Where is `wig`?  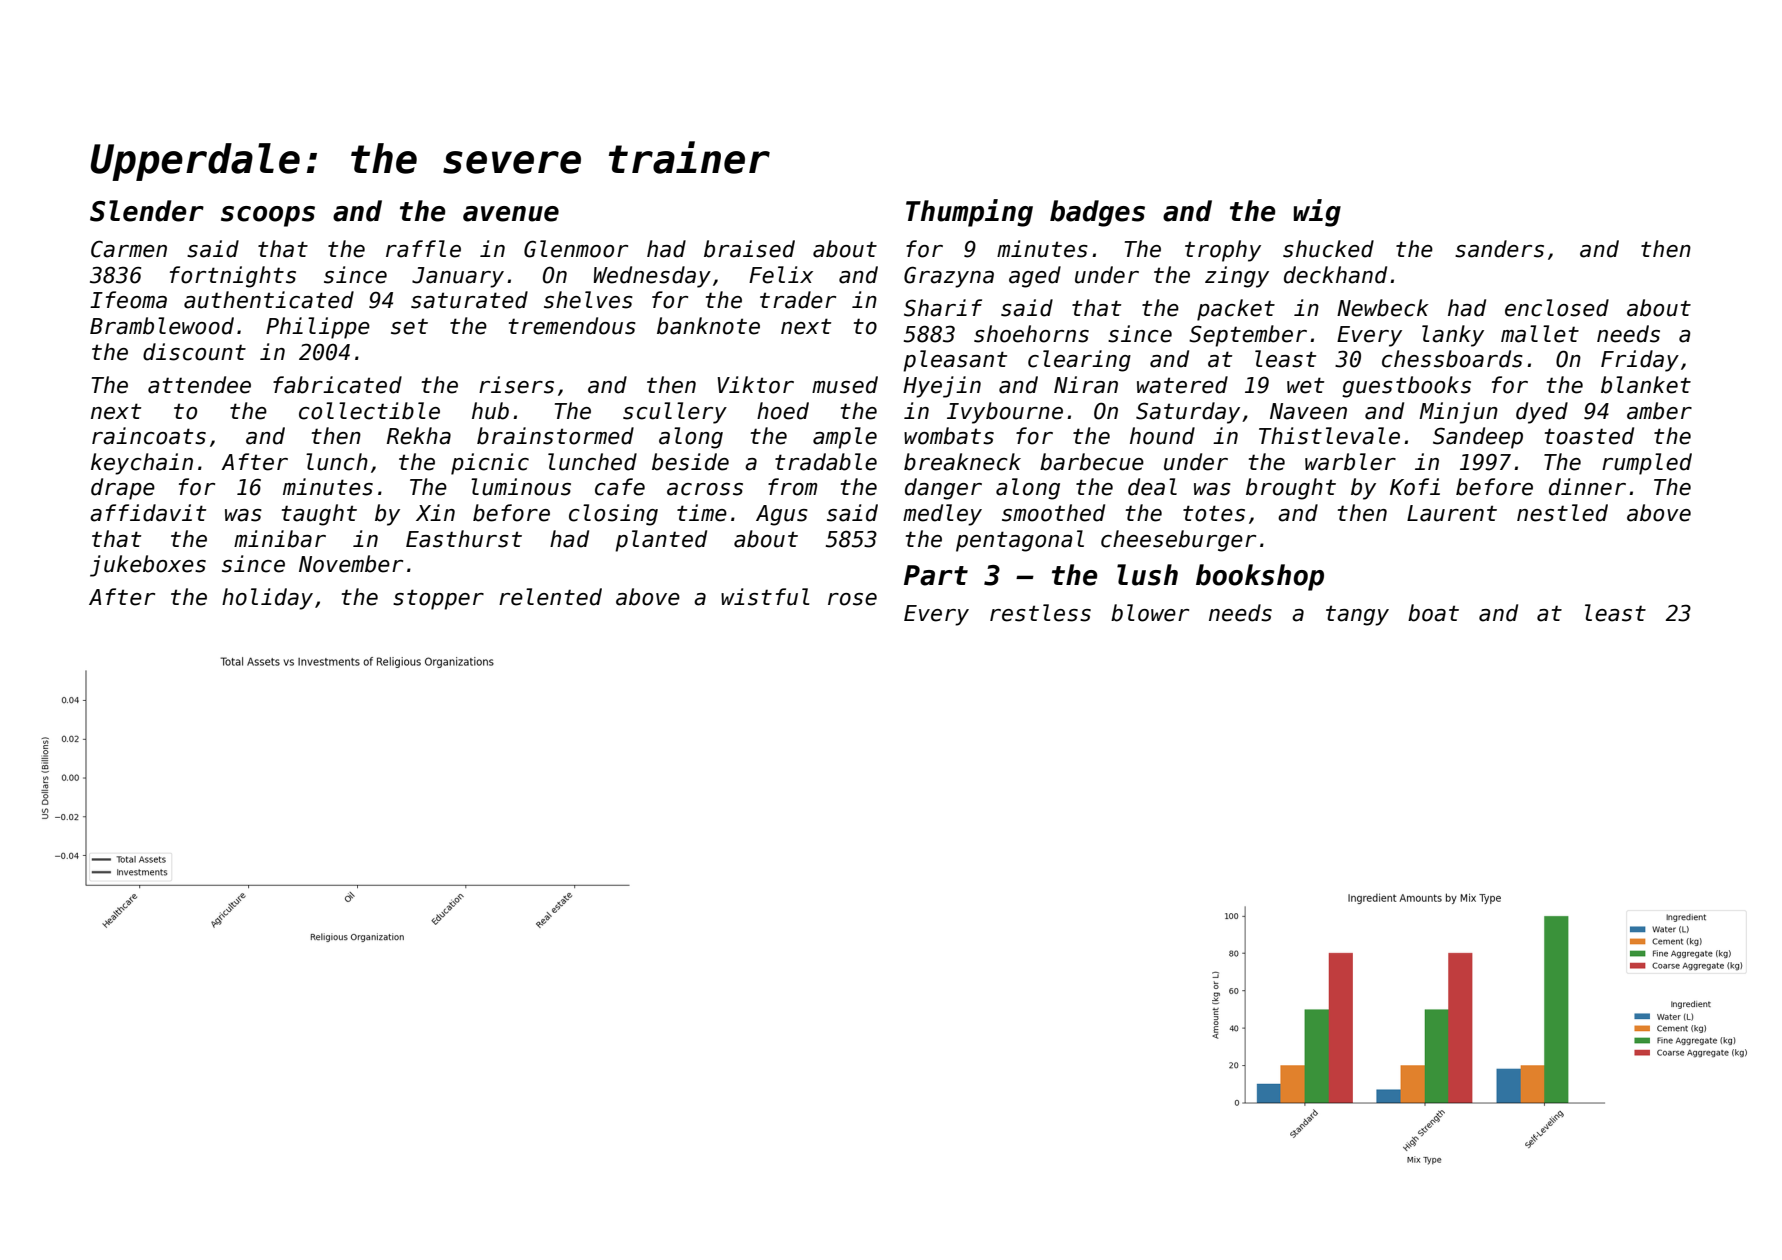
wig is located at coordinates (1317, 213).
